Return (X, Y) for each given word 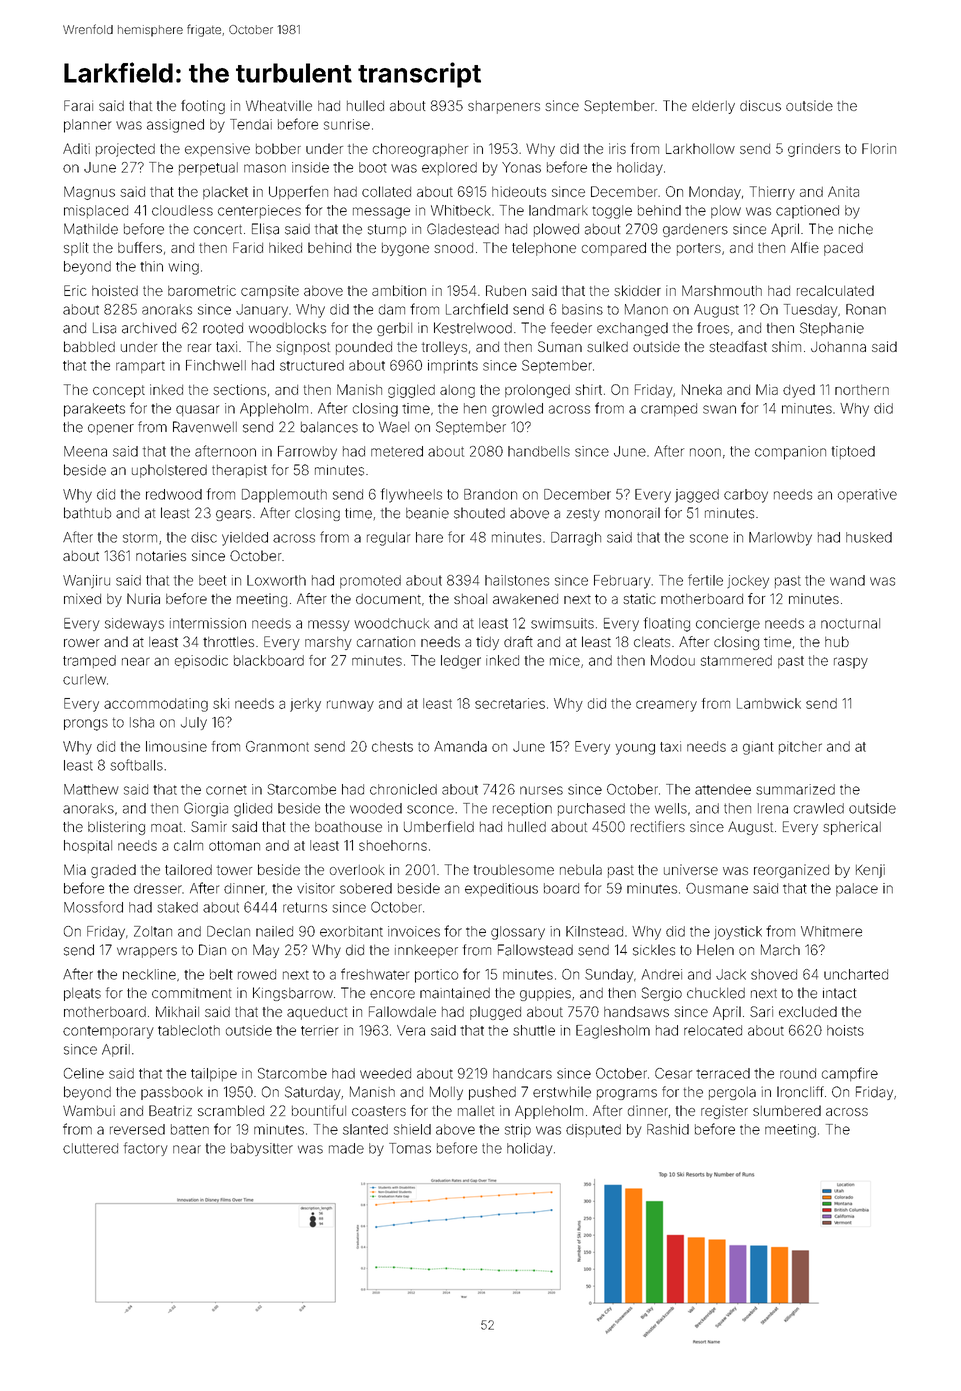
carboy (746, 496)
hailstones (517, 580)
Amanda (460, 746)
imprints (453, 366)
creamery (666, 706)
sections (239, 389)
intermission (208, 623)
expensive (217, 149)
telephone (544, 249)
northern (862, 390)
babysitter (262, 1149)
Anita (843, 191)
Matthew (91, 789)
